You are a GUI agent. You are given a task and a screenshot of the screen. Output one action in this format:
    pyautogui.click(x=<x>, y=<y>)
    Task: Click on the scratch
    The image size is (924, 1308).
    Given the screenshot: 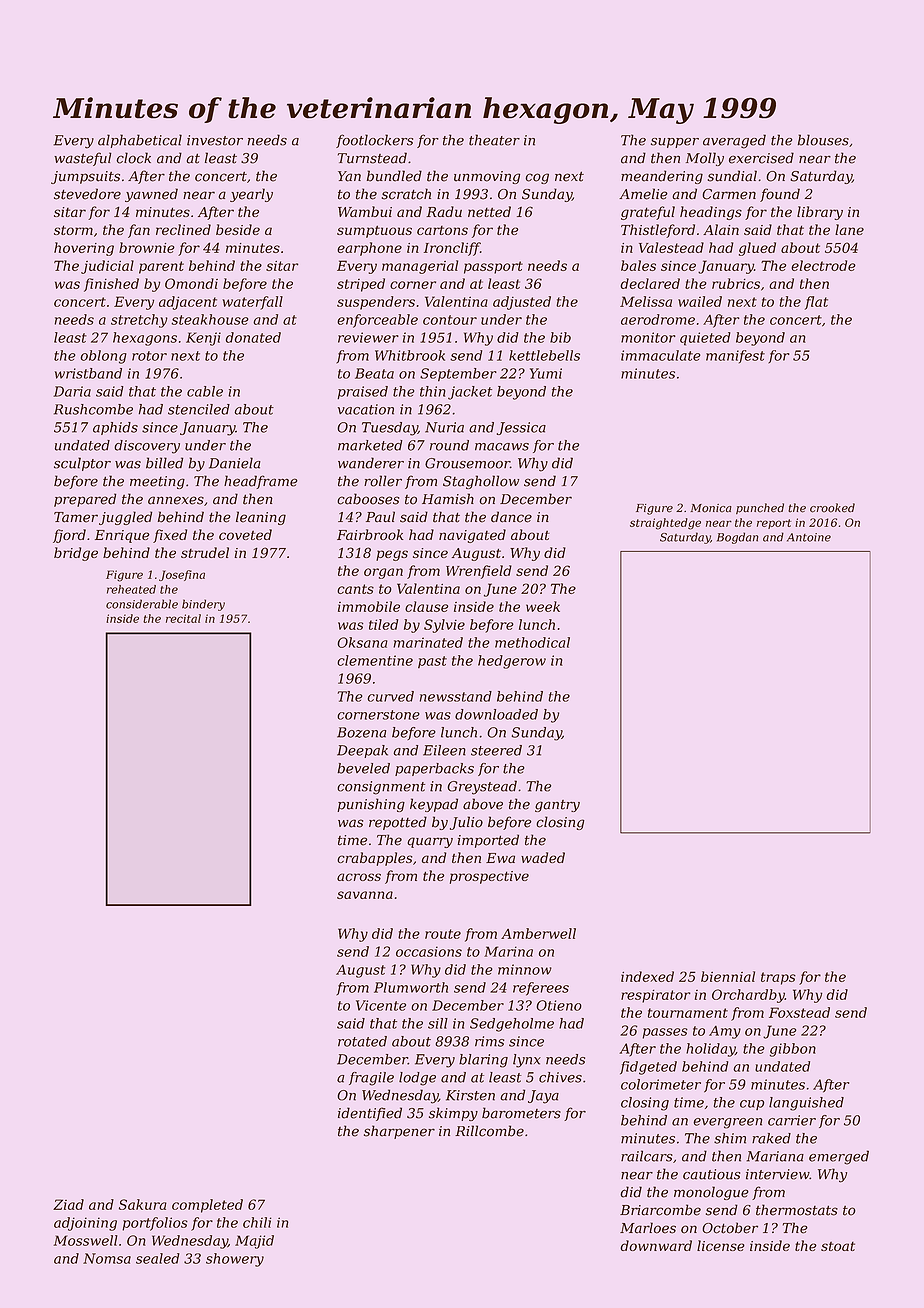 What is the action you would take?
    pyautogui.click(x=406, y=194)
